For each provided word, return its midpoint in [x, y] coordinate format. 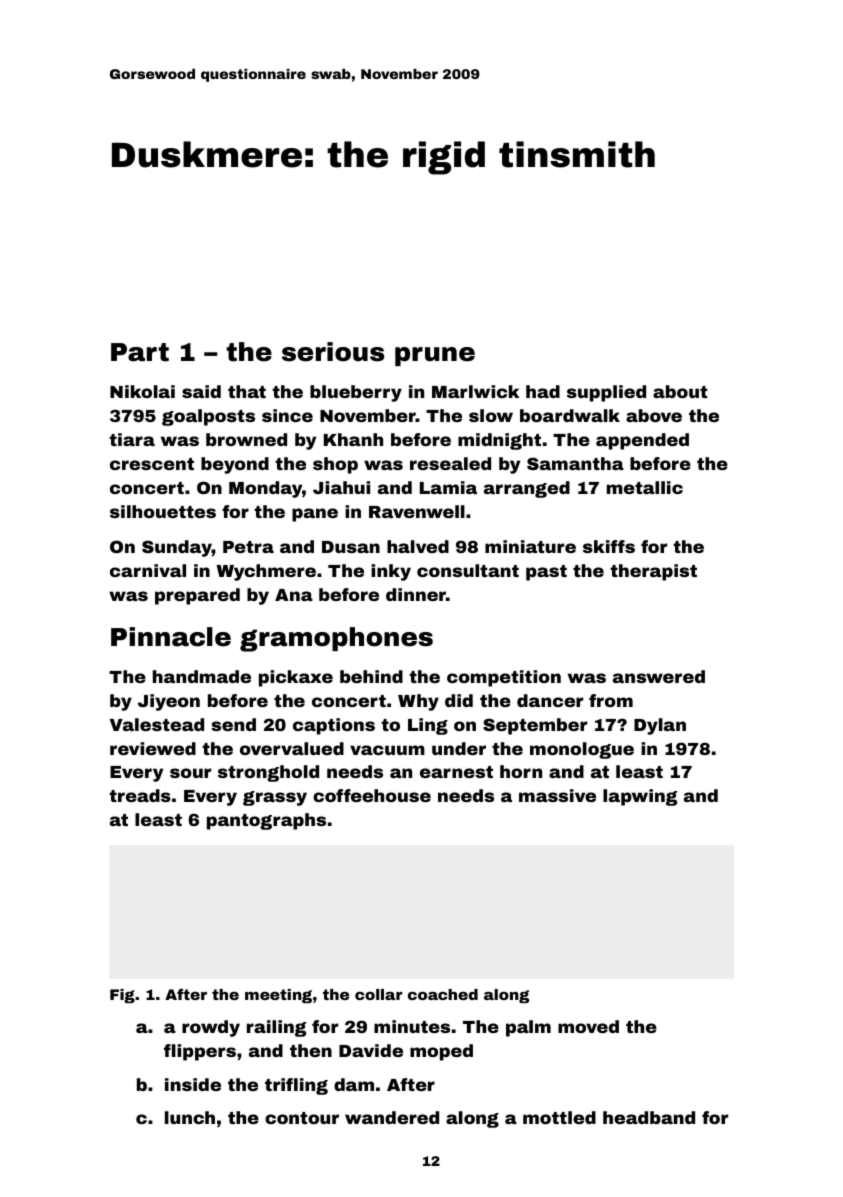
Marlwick [475, 391]
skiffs [609, 546]
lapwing [640, 797]
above [654, 415]
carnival [148, 570]
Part [140, 352]
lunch [190, 1117]
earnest [456, 772]
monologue [582, 750]
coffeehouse [372, 795]
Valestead [157, 724]
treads [140, 795]
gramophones [336, 639]
